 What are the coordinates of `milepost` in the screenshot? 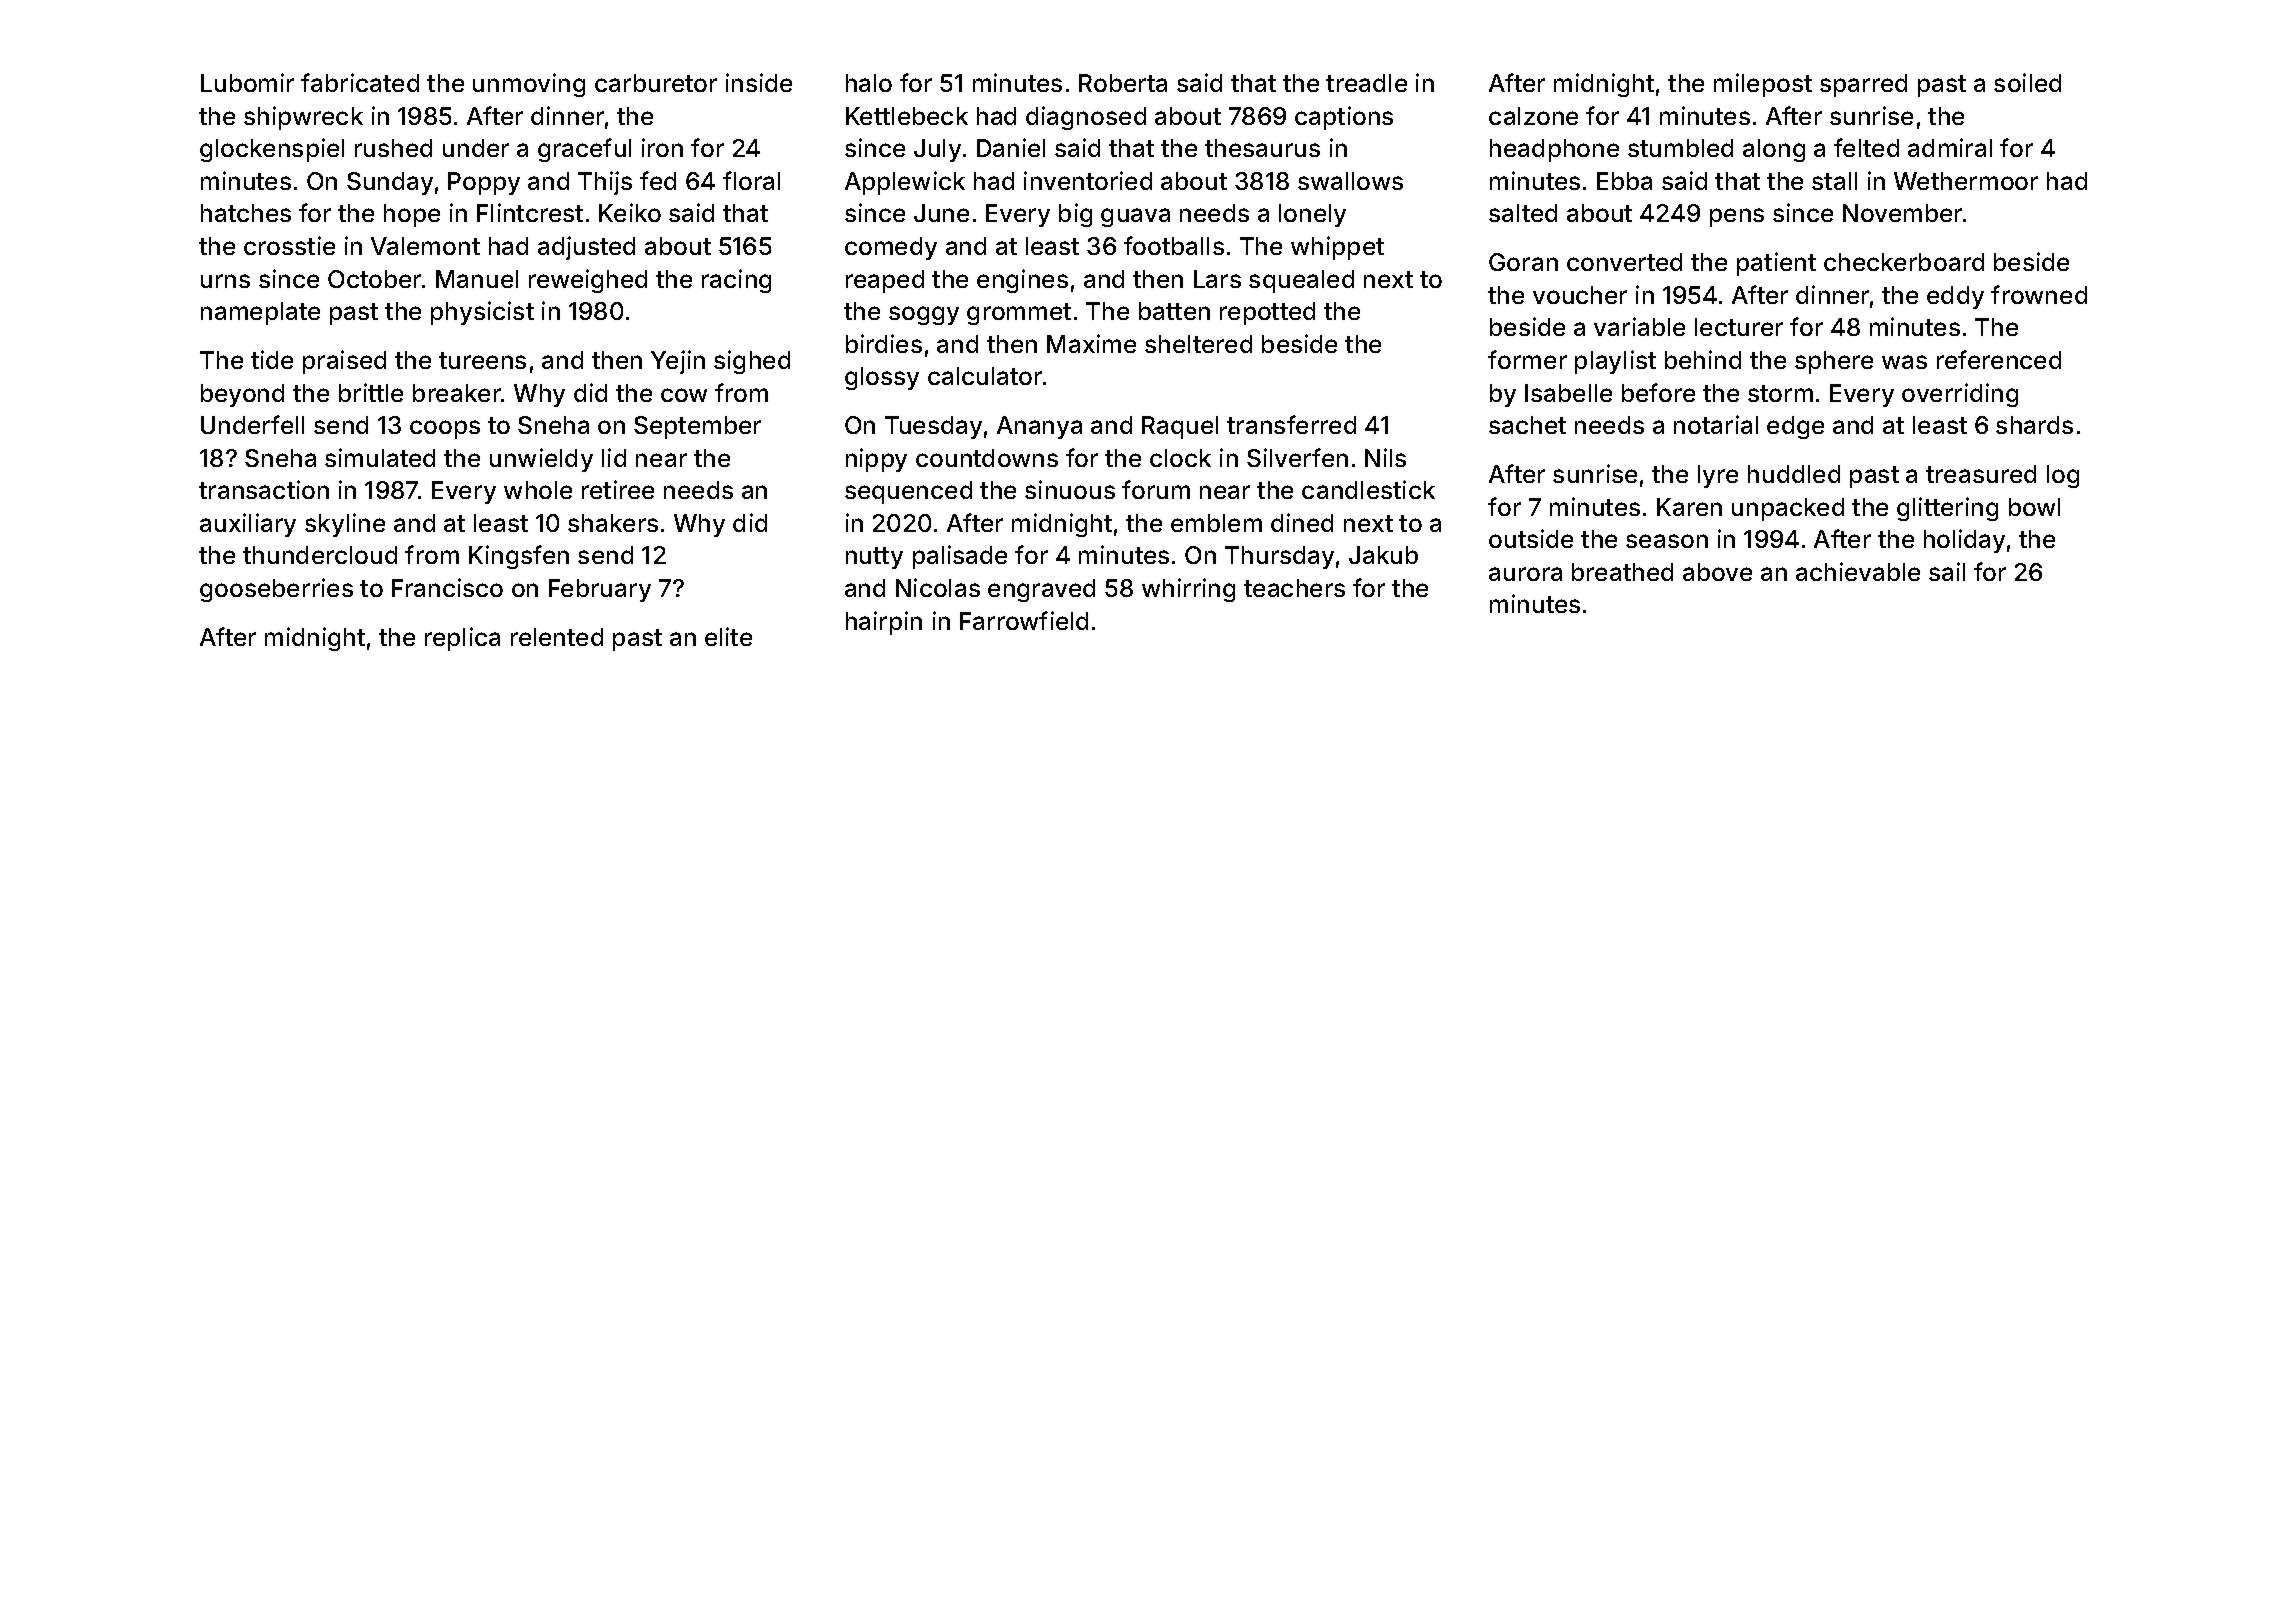 It's located at (1763, 85).
